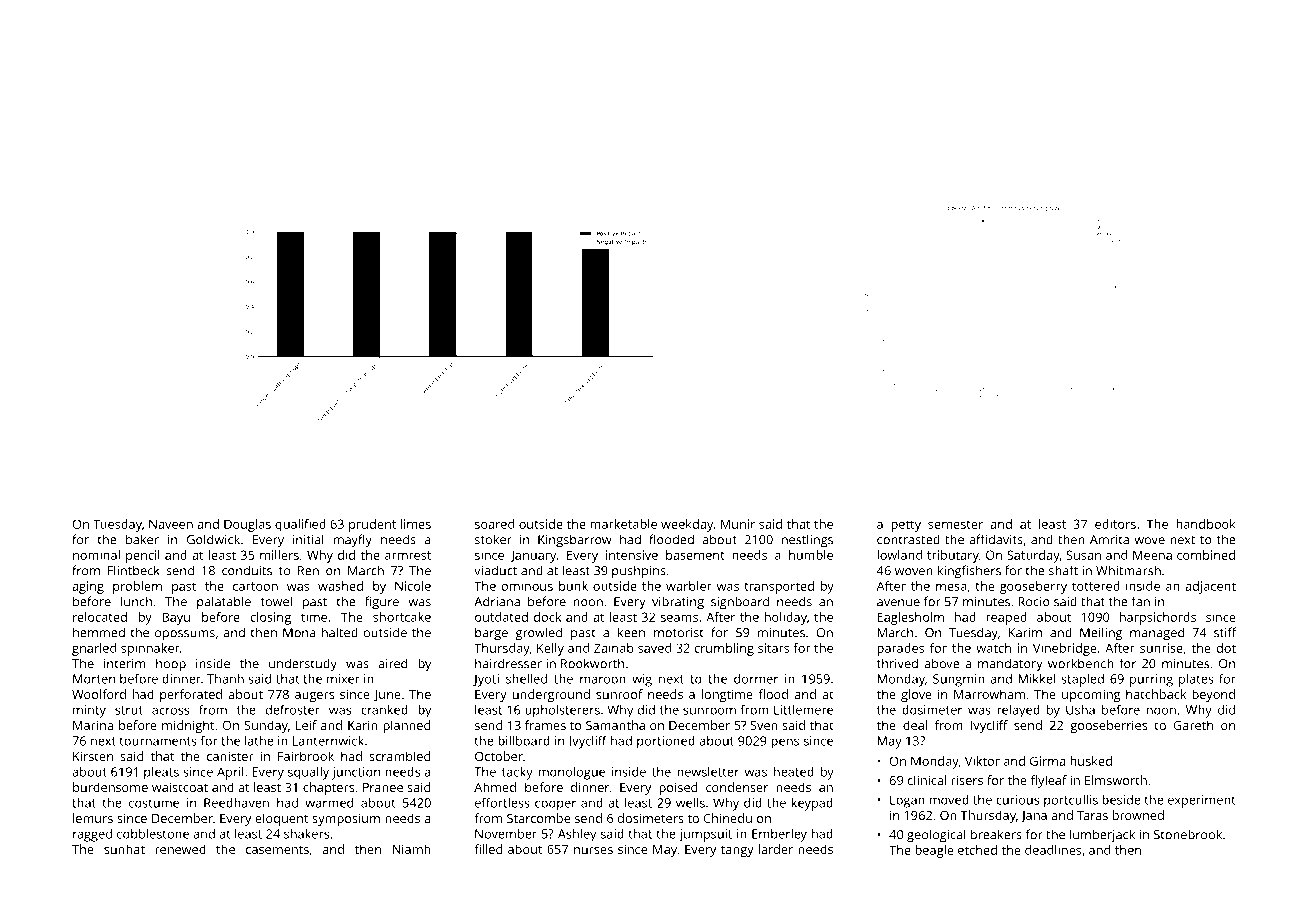 The image size is (1308, 924). What do you see at coordinates (738, 524) in the page?
I see `Munir` at bounding box center [738, 524].
